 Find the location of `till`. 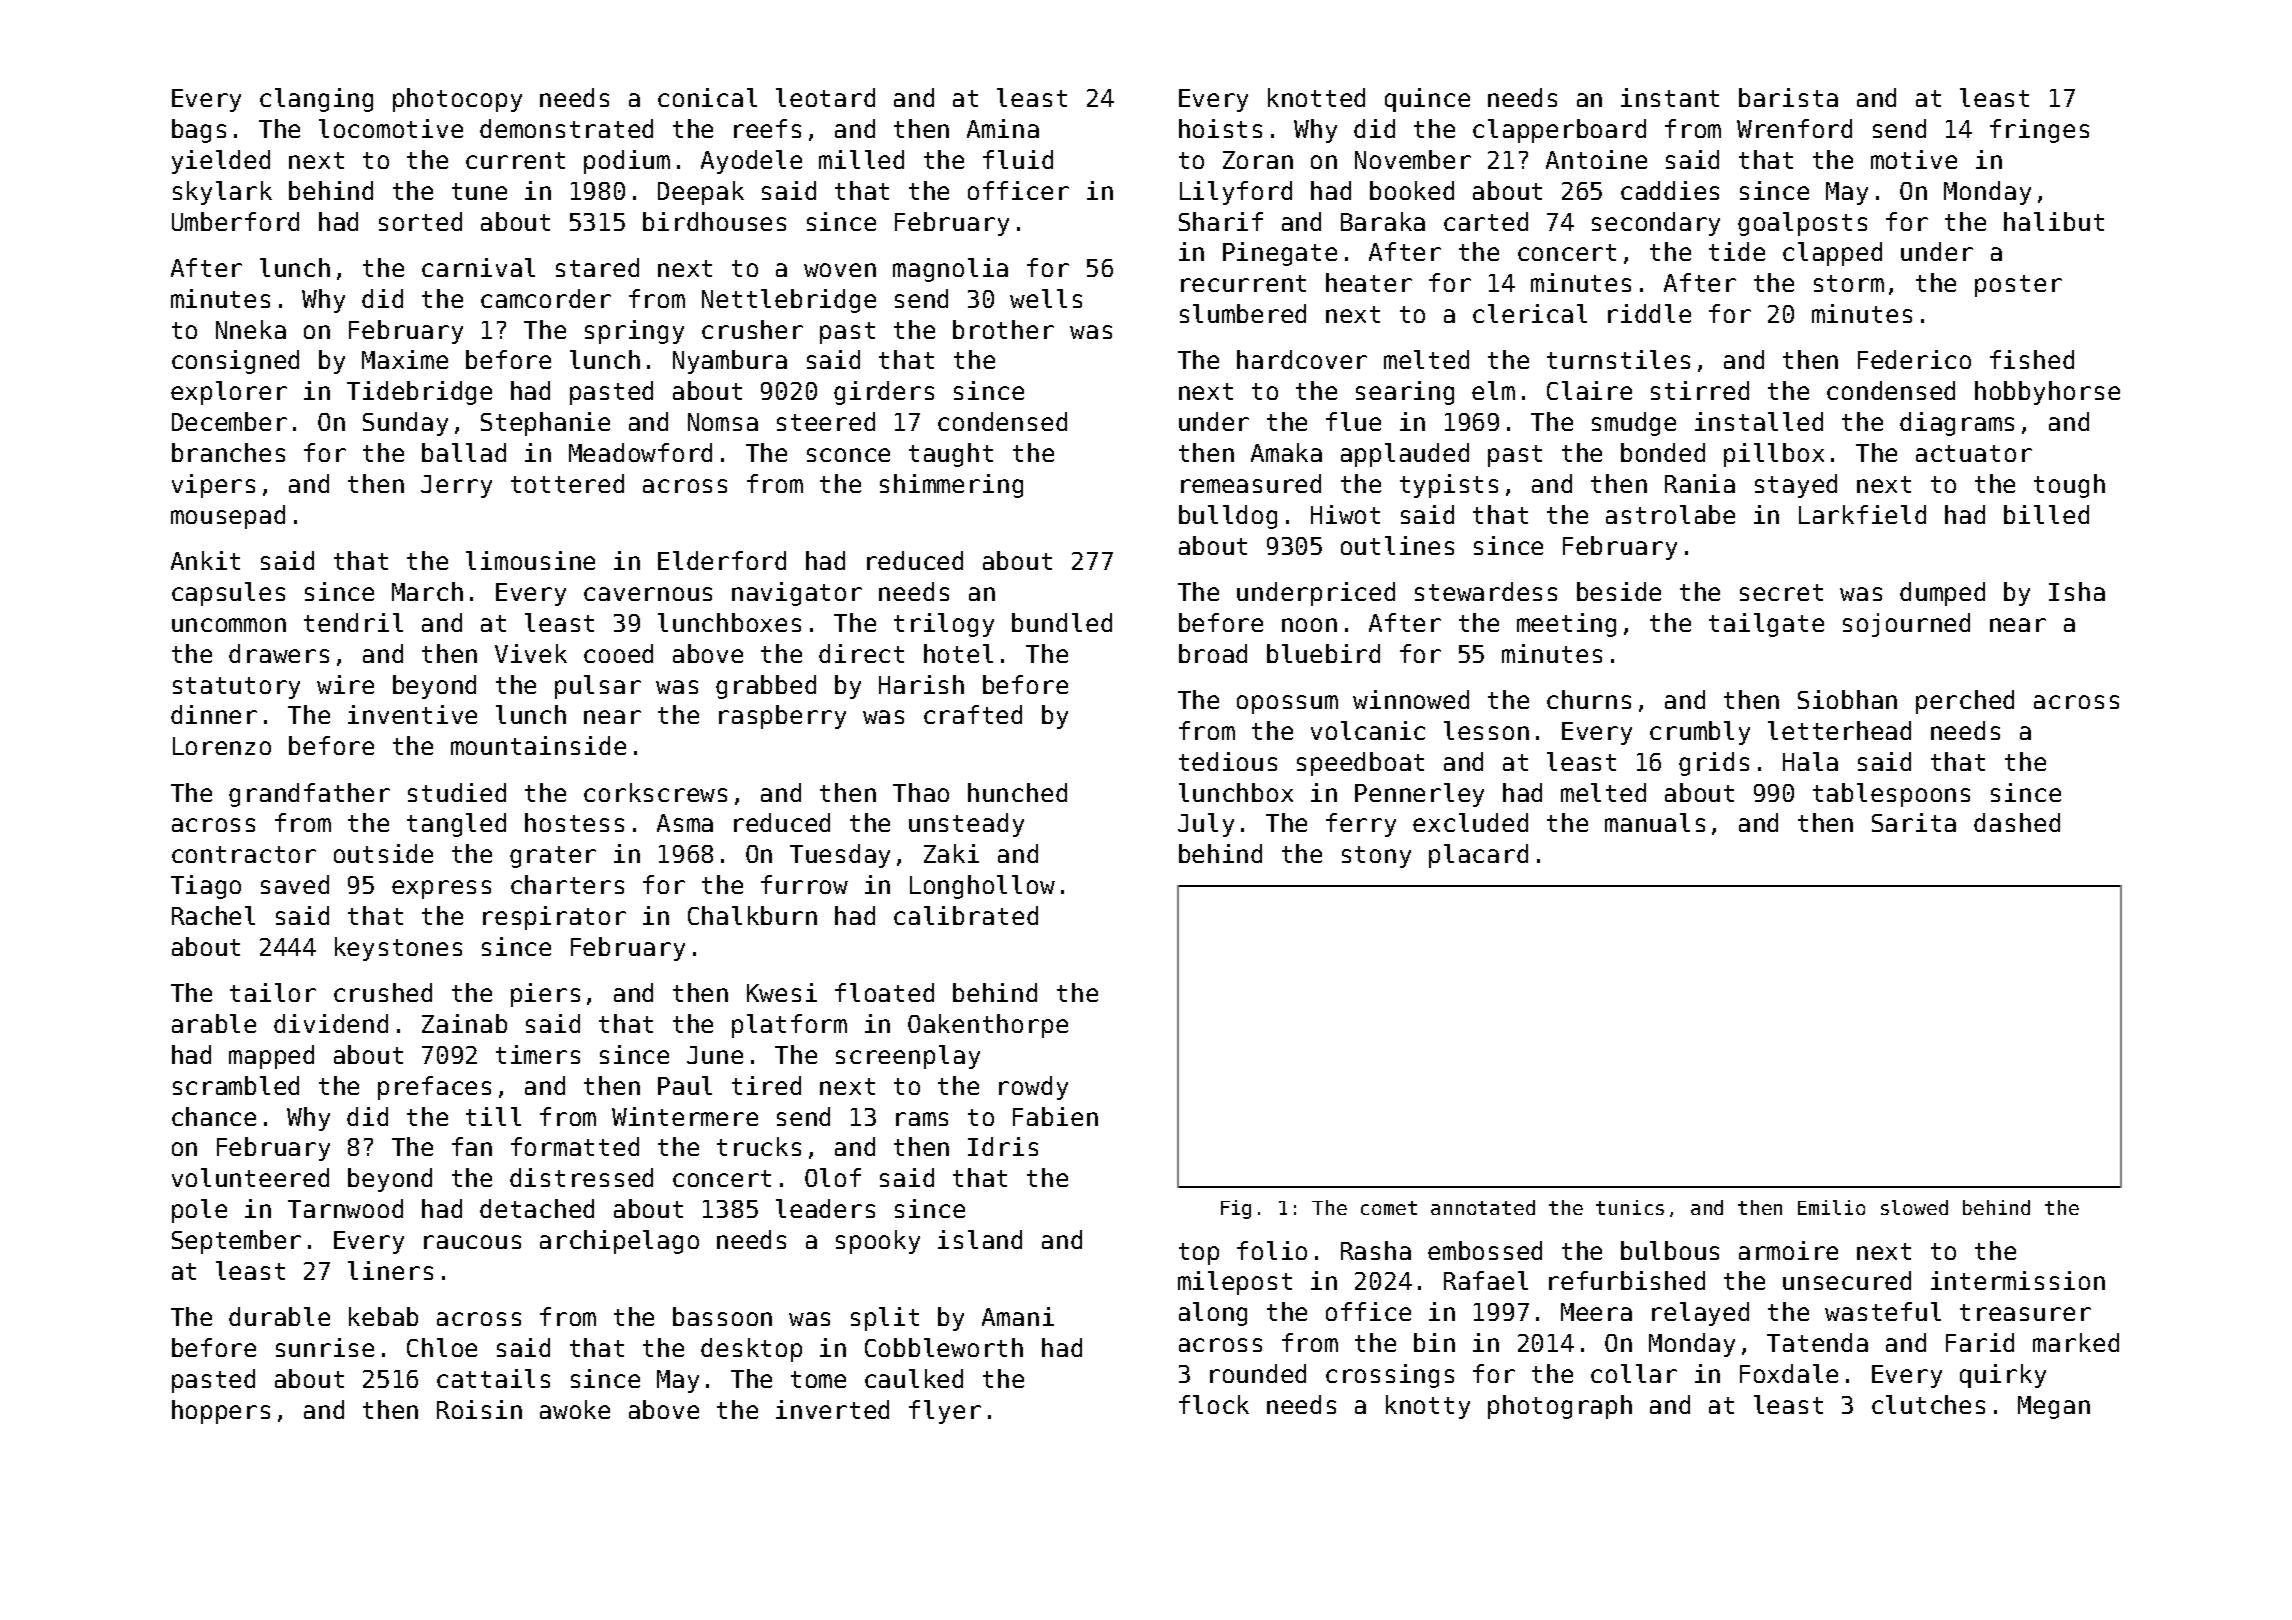

till is located at coordinates (493, 1116).
